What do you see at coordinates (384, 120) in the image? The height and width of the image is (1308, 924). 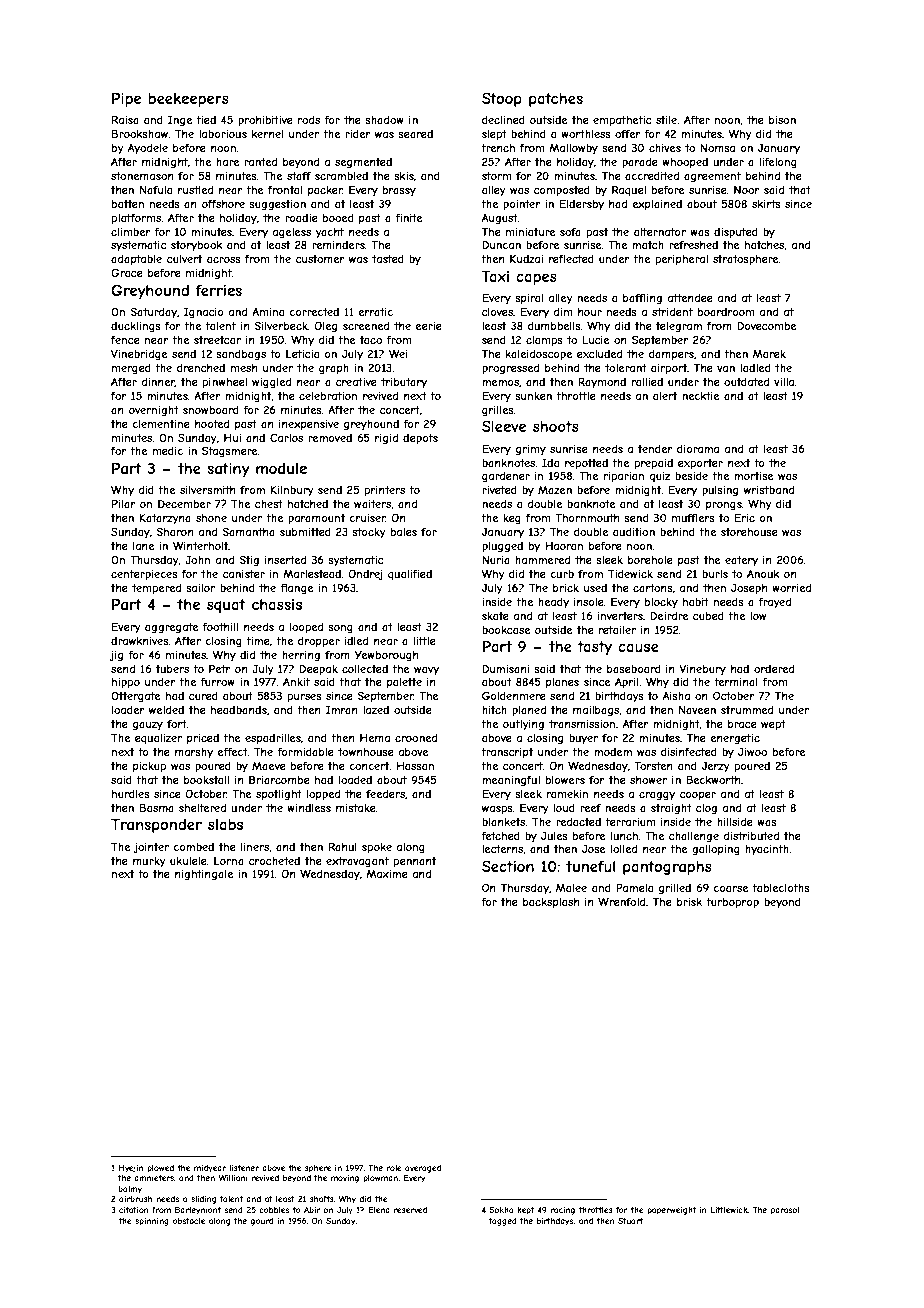 I see `shadow` at bounding box center [384, 120].
